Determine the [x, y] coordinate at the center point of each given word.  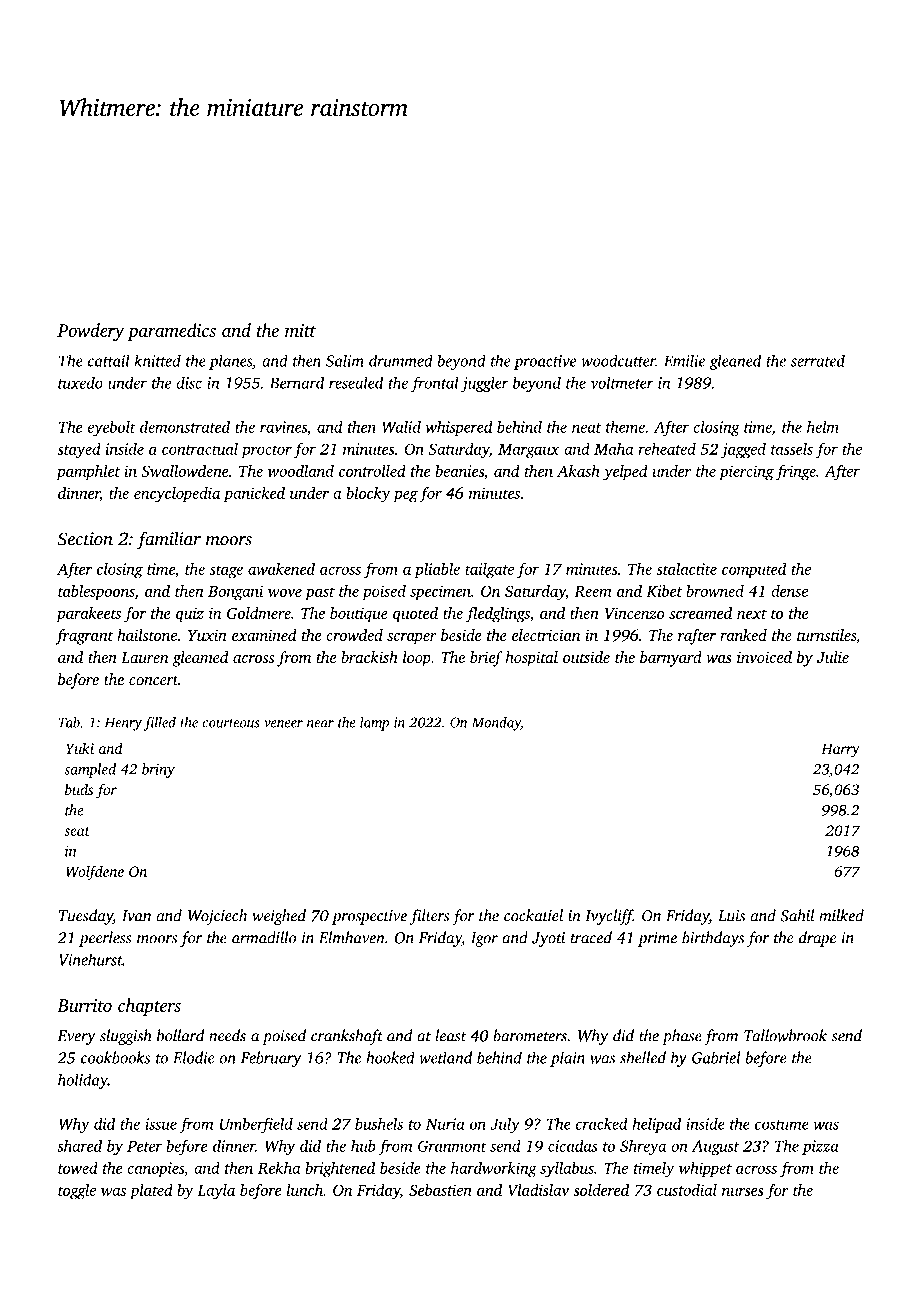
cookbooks [116, 1057]
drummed [401, 360]
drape [817, 939]
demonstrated [185, 426]
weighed [279, 917]
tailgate [489, 571]
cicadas [573, 1145]
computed [754, 570]
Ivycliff [609, 917]
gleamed [200, 659]
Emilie [684, 360]
